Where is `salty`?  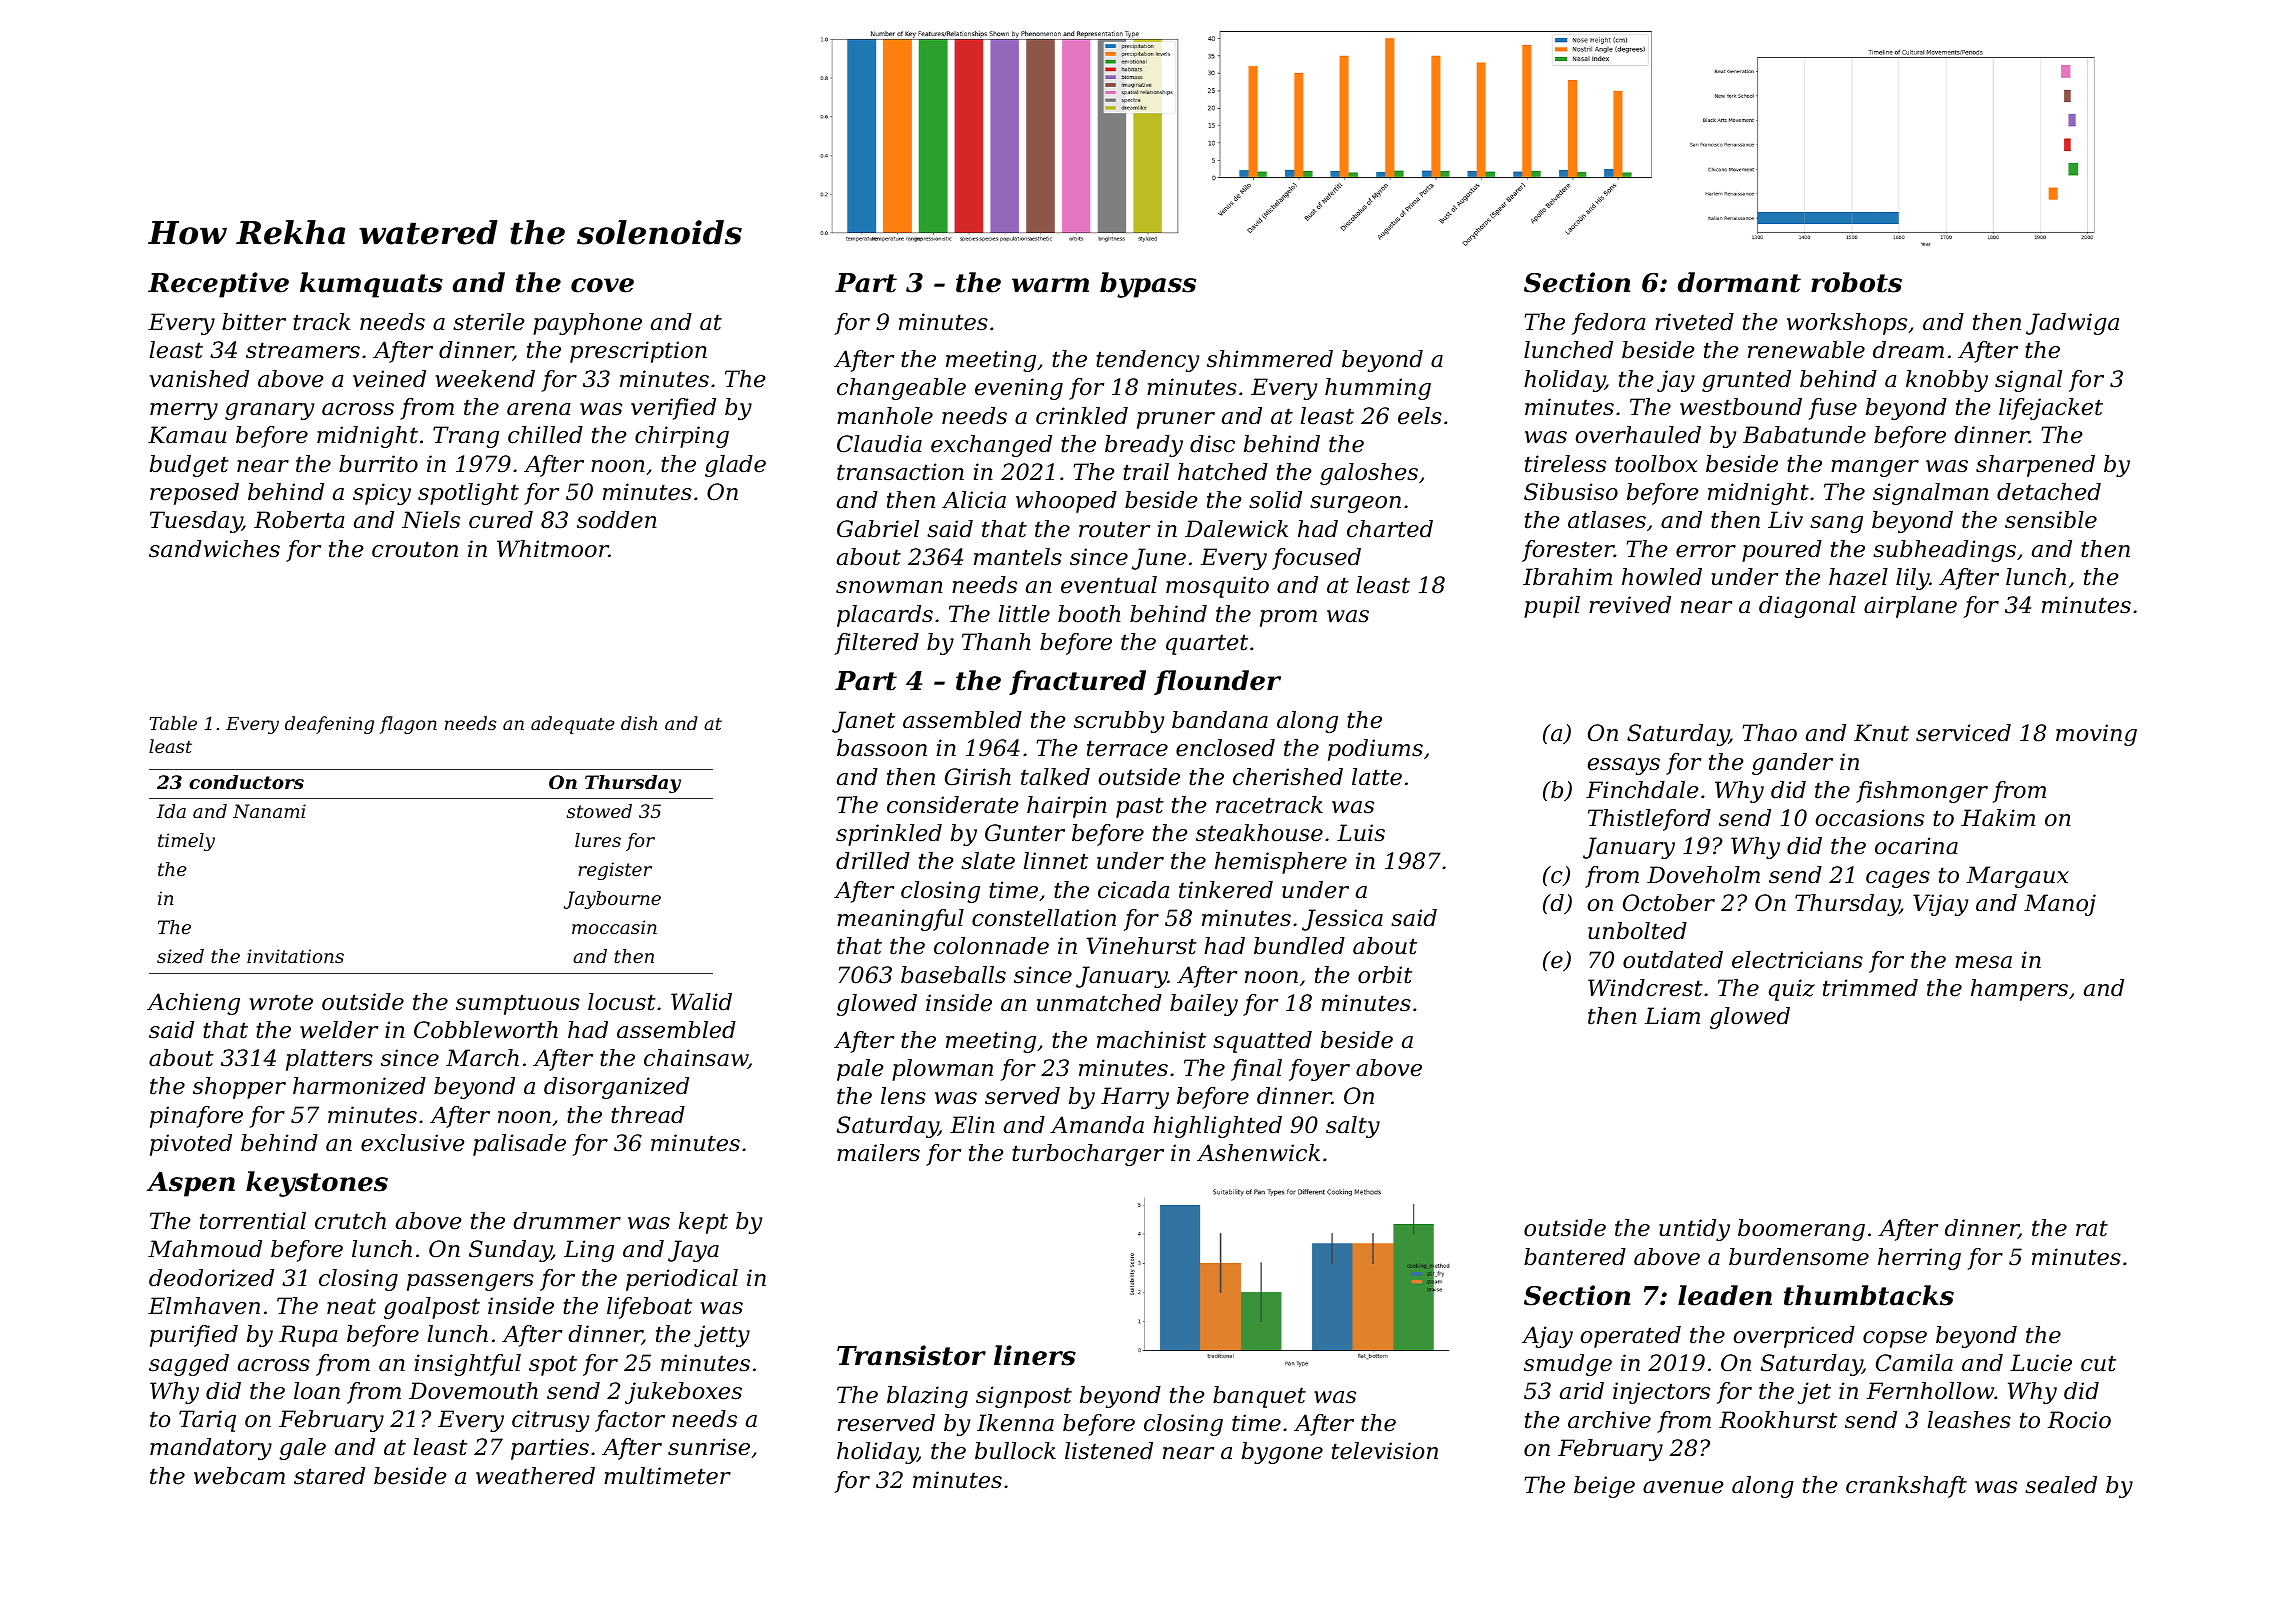 salty is located at coordinates (1353, 1127).
